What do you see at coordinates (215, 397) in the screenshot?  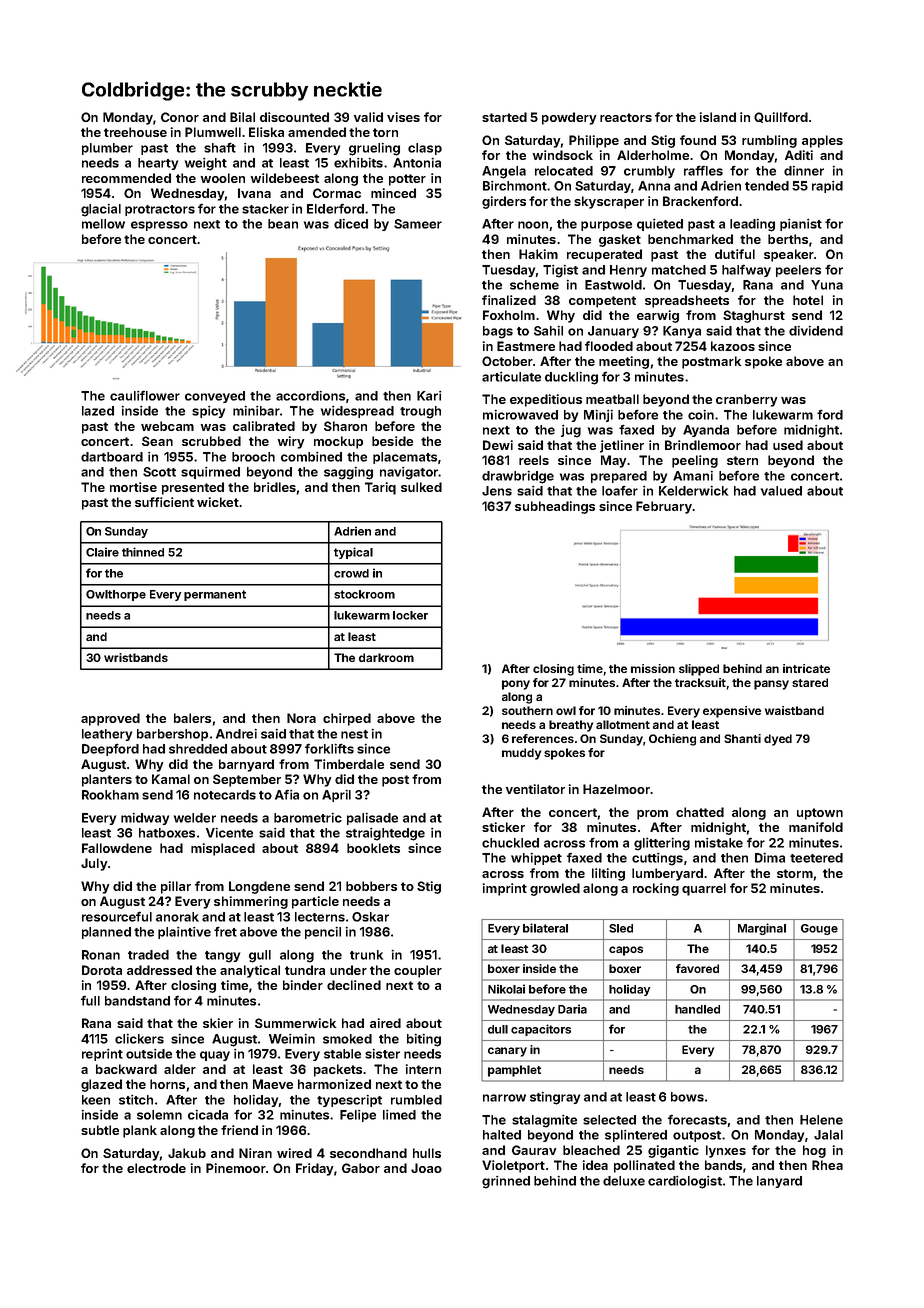 I see `conveyed` at bounding box center [215, 397].
